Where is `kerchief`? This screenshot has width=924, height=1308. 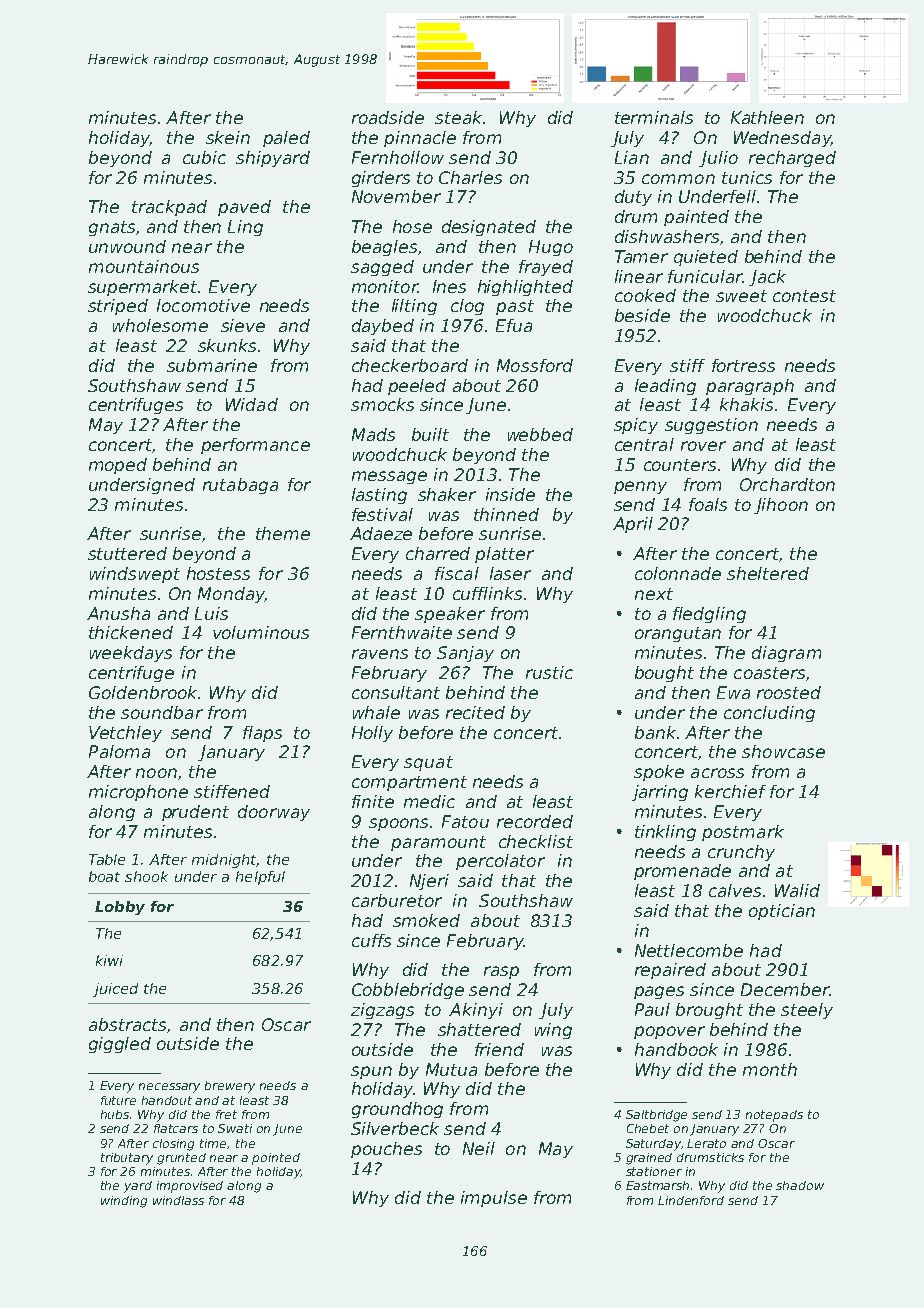
kerchief is located at coordinates (730, 791).
